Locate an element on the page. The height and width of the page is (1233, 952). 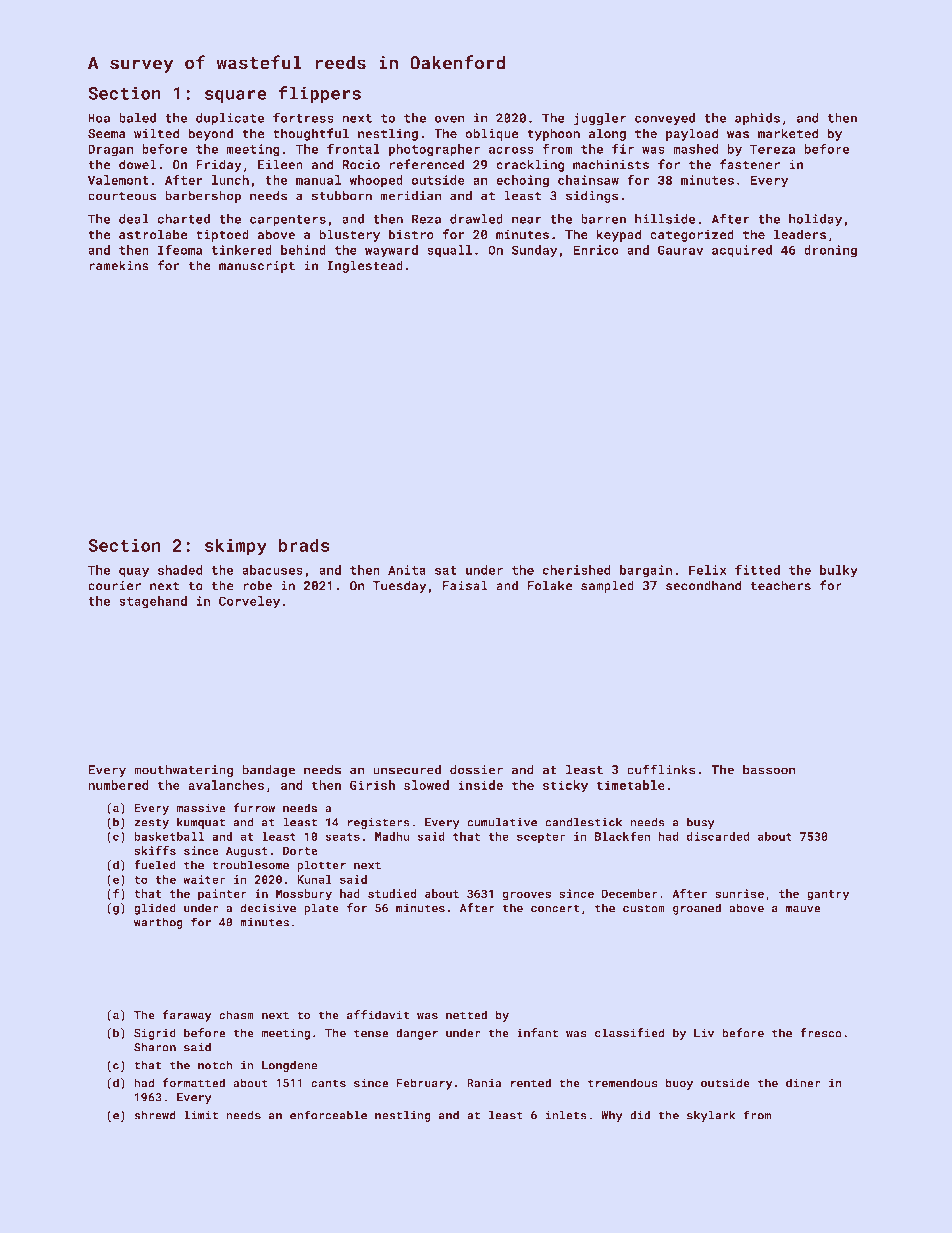
diner is located at coordinates (803, 1082).
